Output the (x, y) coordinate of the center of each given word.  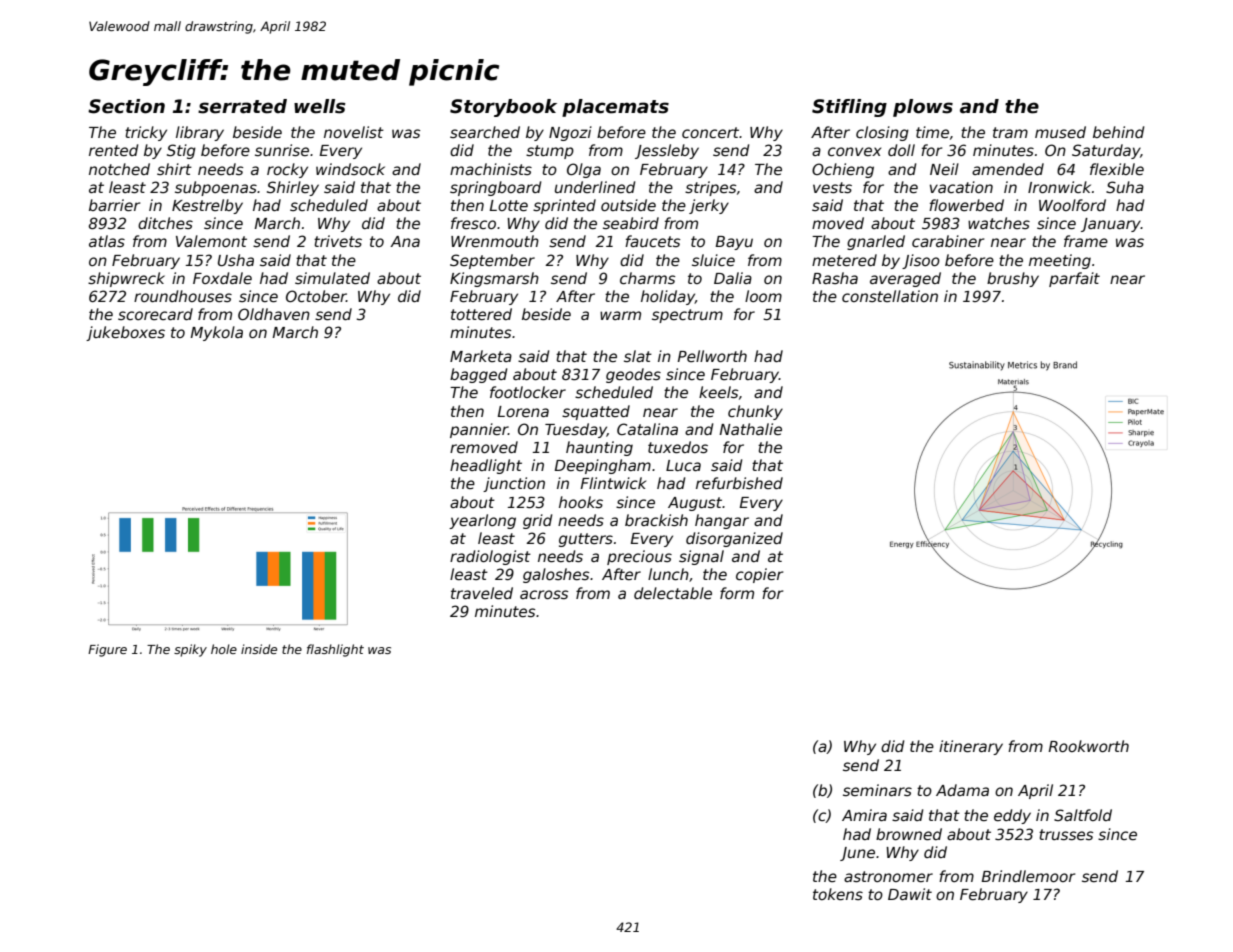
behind (1119, 132)
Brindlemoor (1028, 876)
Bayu (734, 243)
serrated (242, 106)
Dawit (910, 894)
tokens (838, 894)
